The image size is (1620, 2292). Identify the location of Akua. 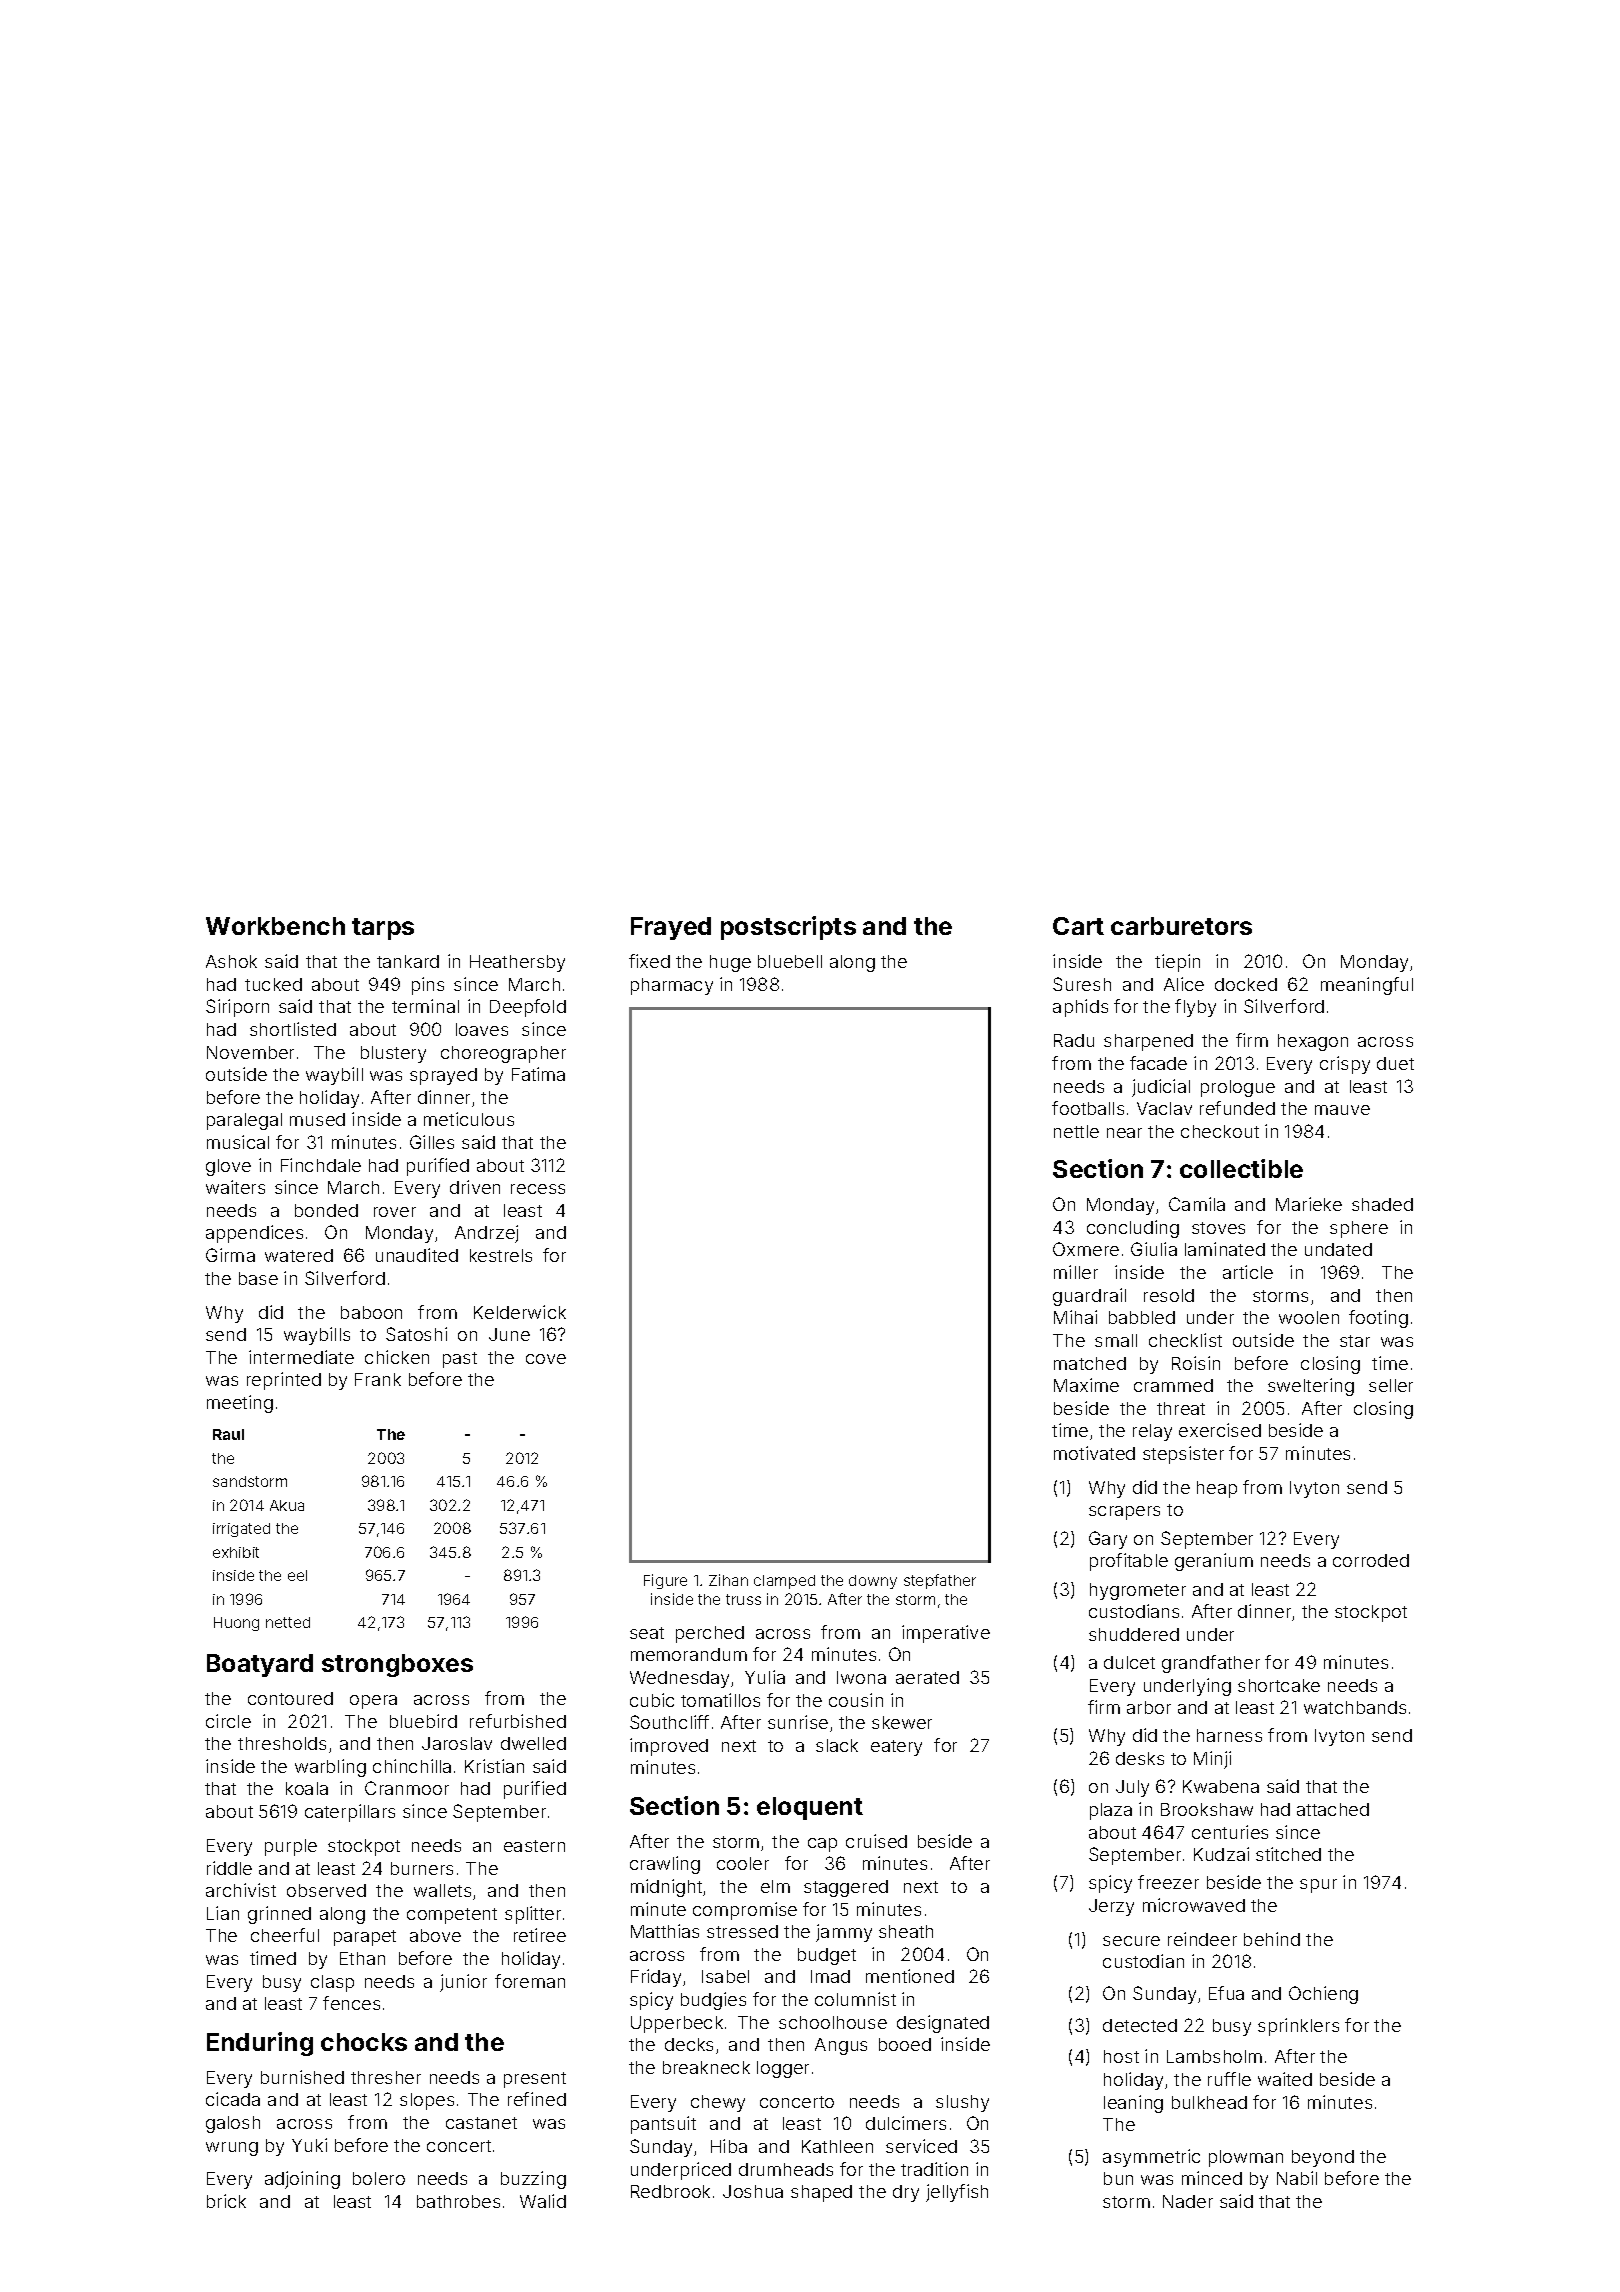
(287, 1505).
